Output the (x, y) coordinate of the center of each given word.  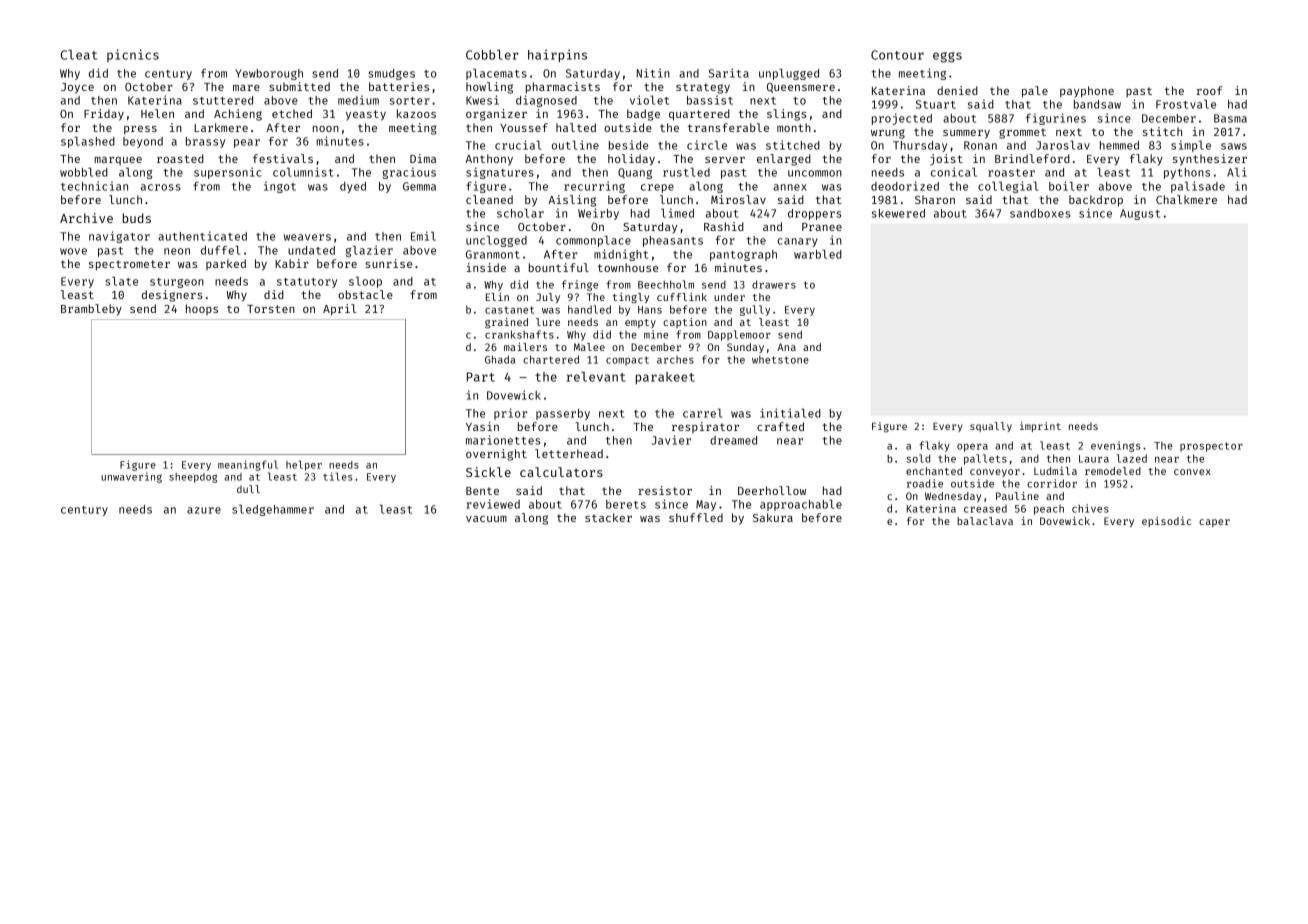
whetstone (780, 359)
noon (326, 129)
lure (548, 322)
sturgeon (177, 283)
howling (489, 88)
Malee (589, 347)
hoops (202, 309)
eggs (947, 57)
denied (957, 90)
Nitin (653, 73)
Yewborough (269, 74)
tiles (337, 476)
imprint (1040, 427)
